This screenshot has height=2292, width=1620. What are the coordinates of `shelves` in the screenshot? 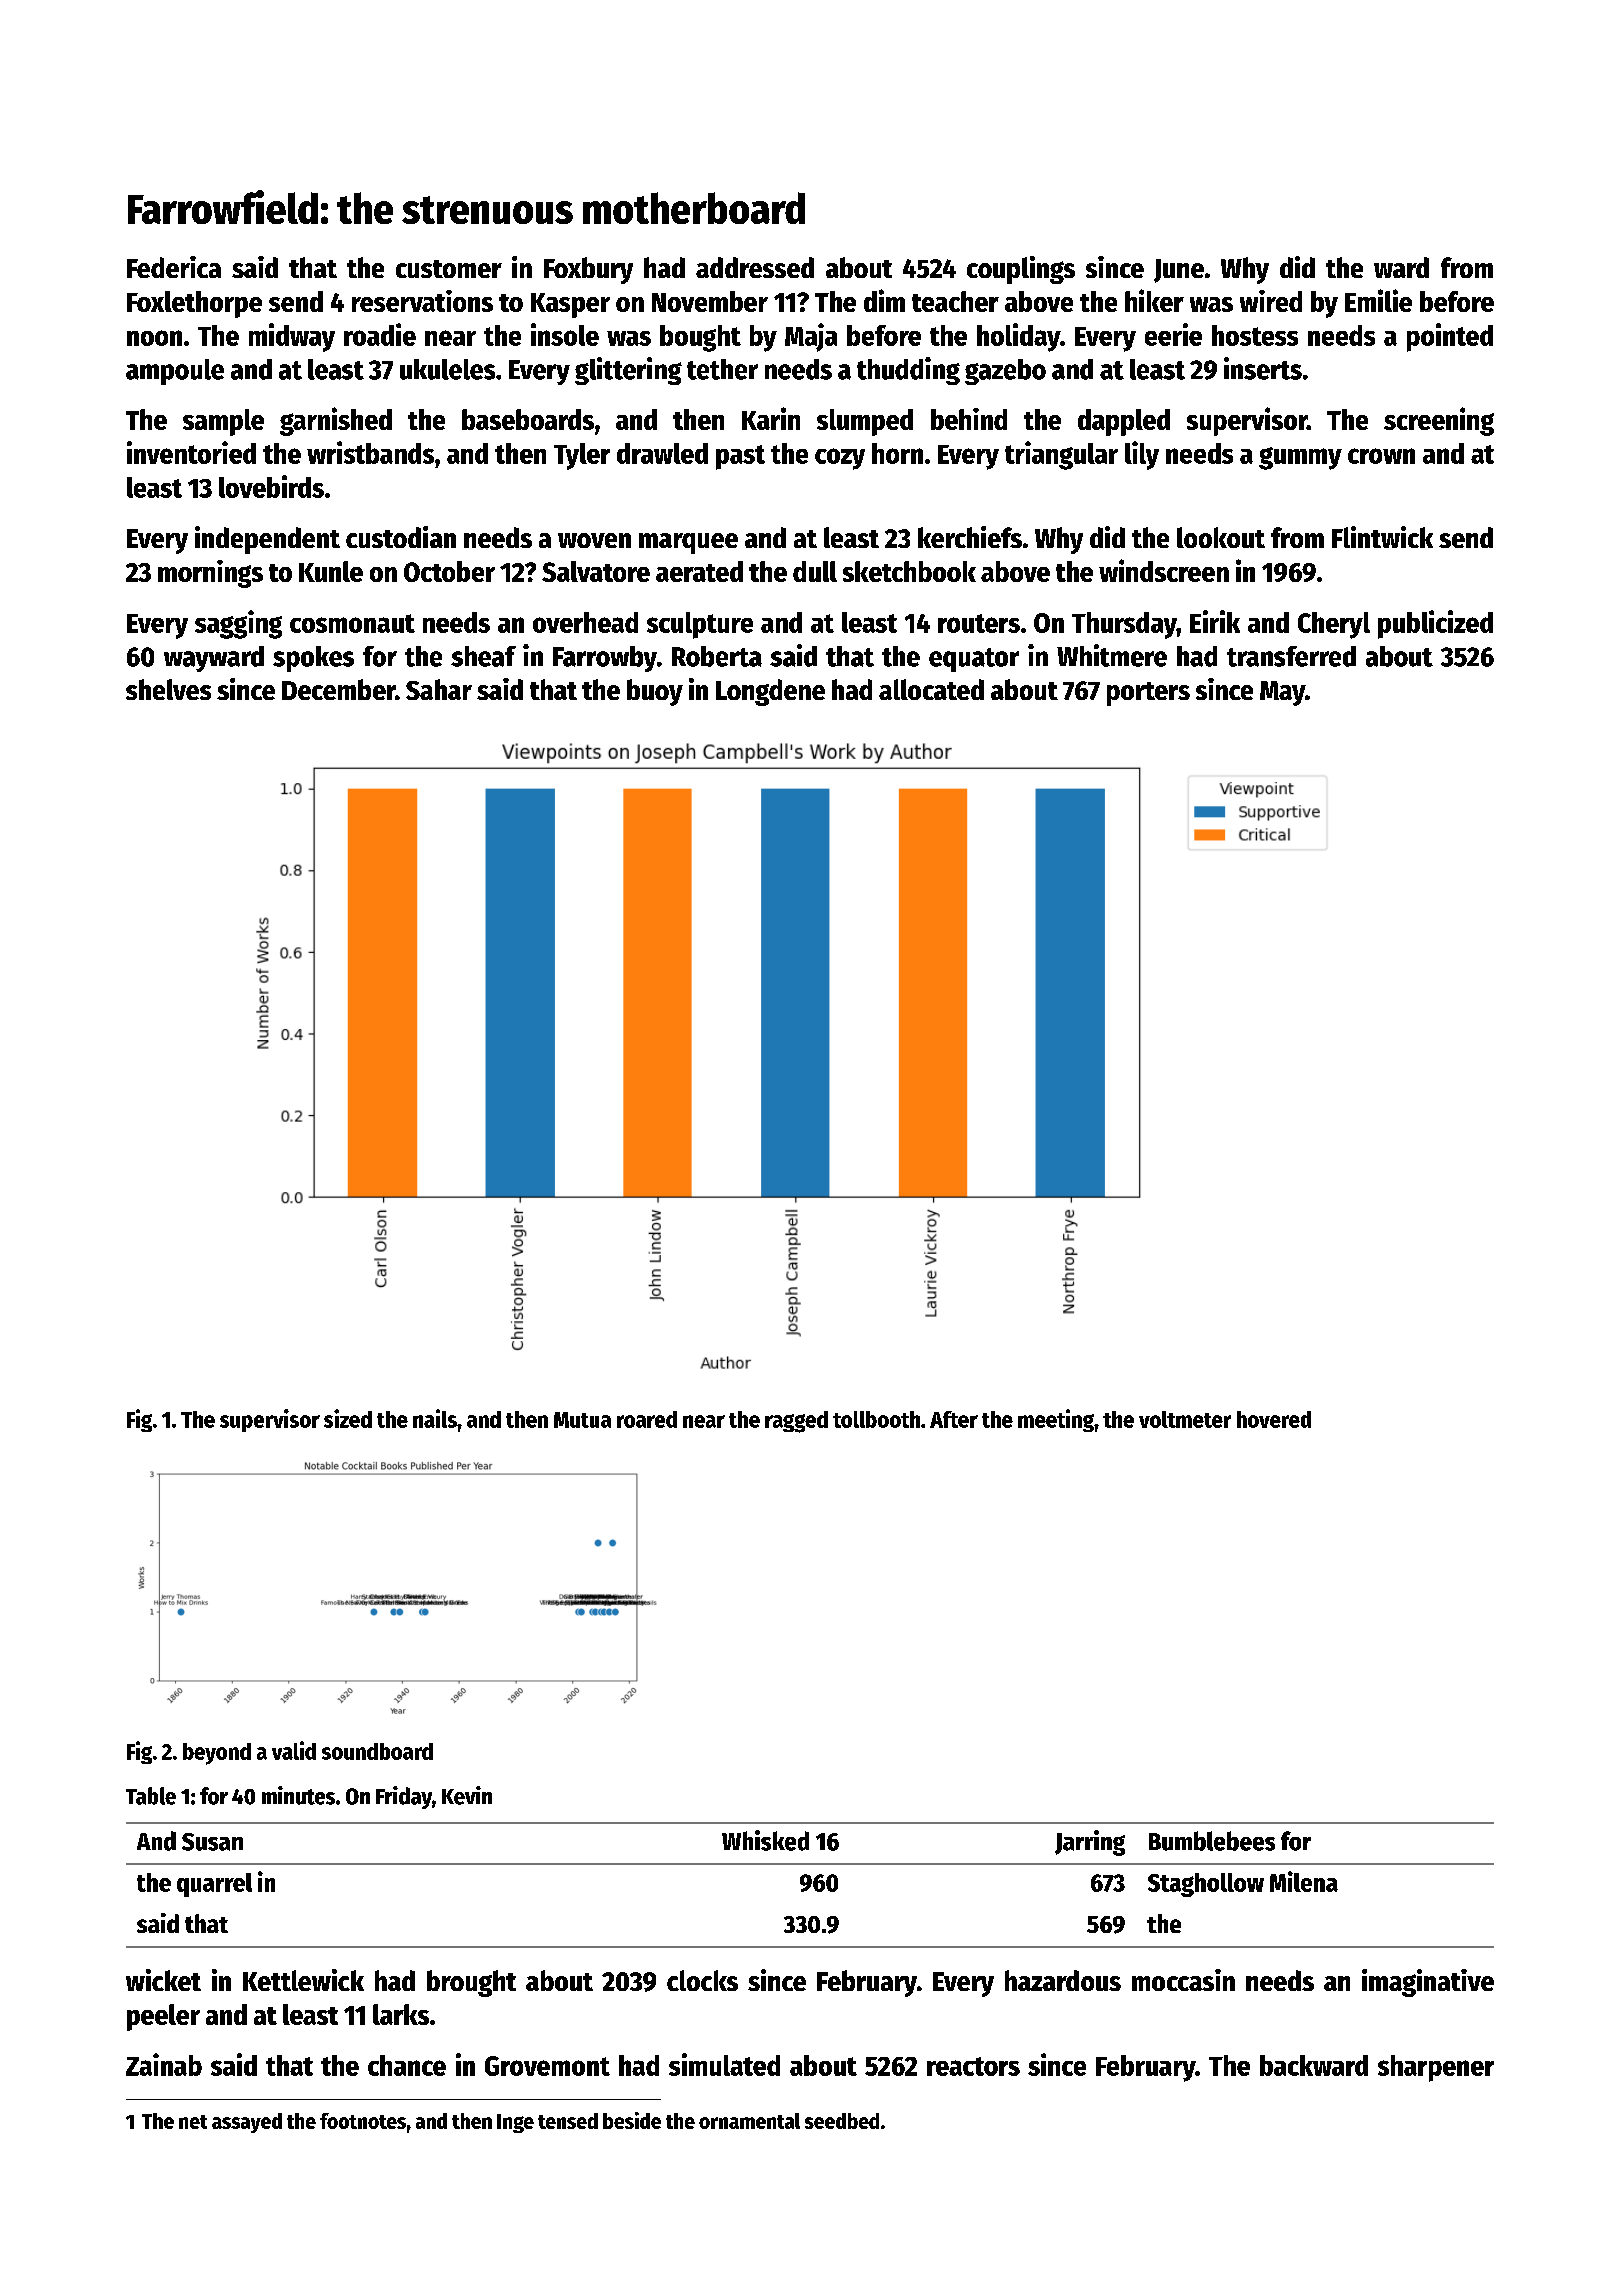 It's located at (168, 689).
